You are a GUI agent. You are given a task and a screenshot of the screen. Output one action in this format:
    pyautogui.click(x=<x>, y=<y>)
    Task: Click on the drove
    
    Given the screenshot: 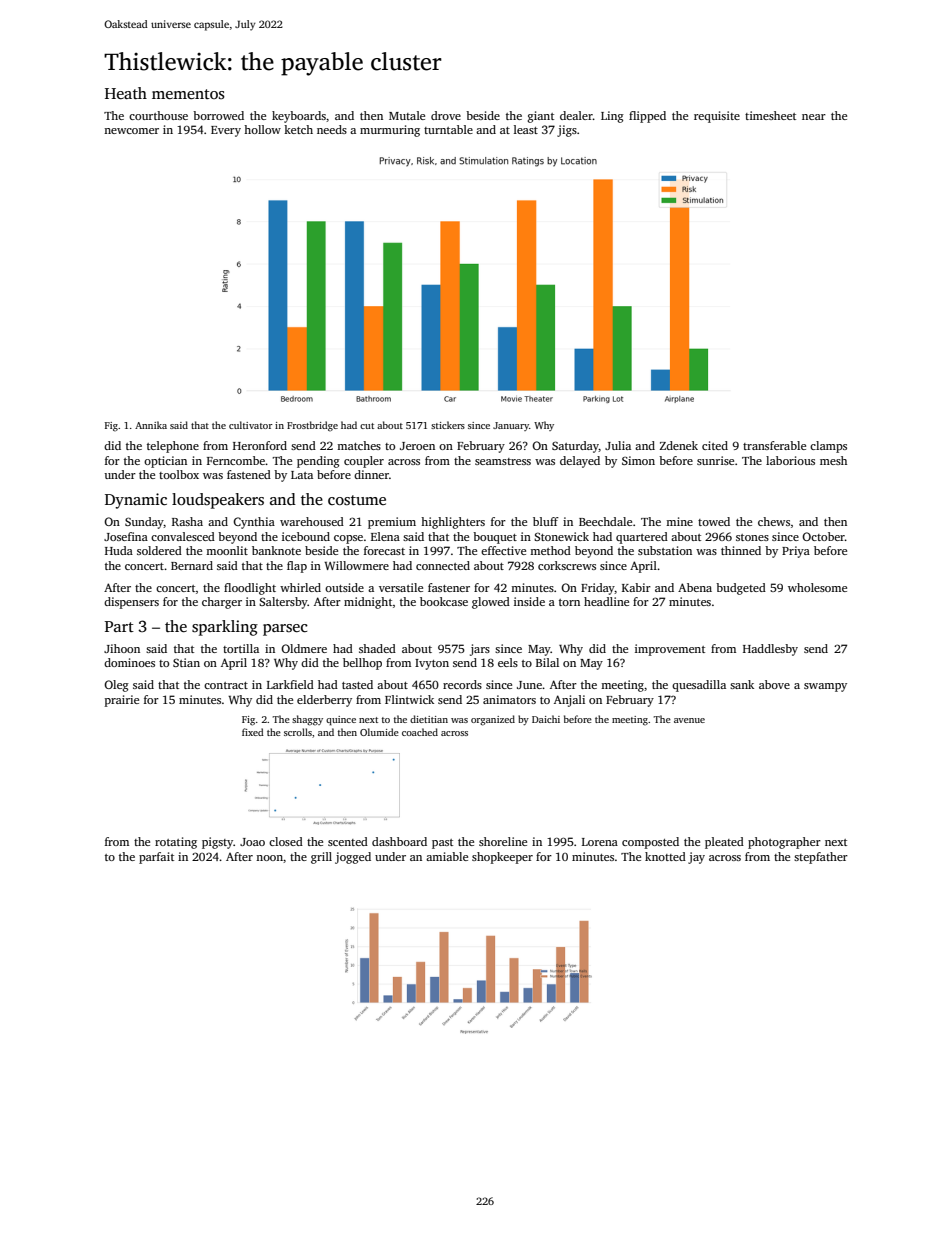 What is the action you would take?
    pyautogui.click(x=446, y=115)
